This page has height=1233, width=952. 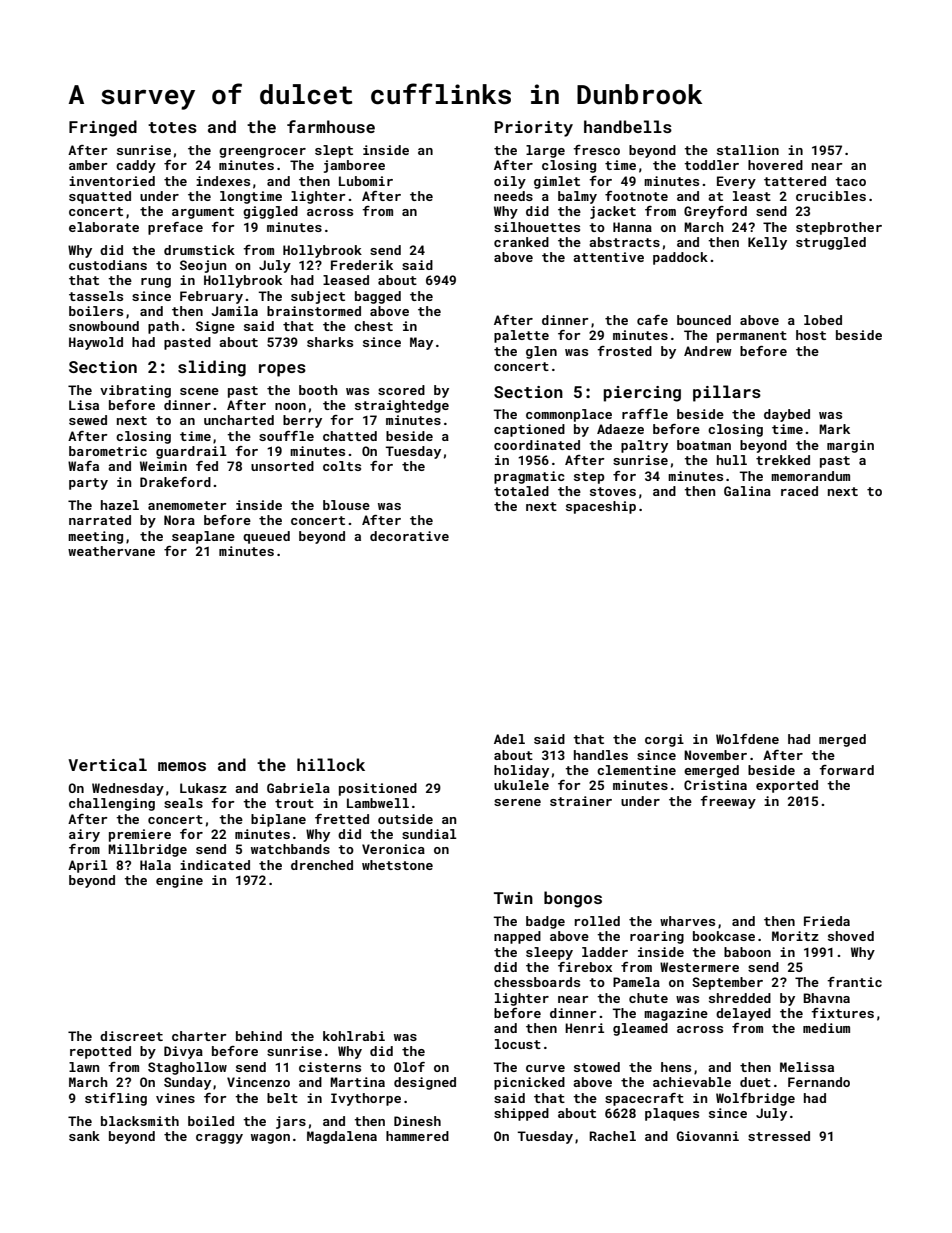 What do you see at coordinates (613, 491) in the page?
I see `stoves` at bounding box center [613, 491].
